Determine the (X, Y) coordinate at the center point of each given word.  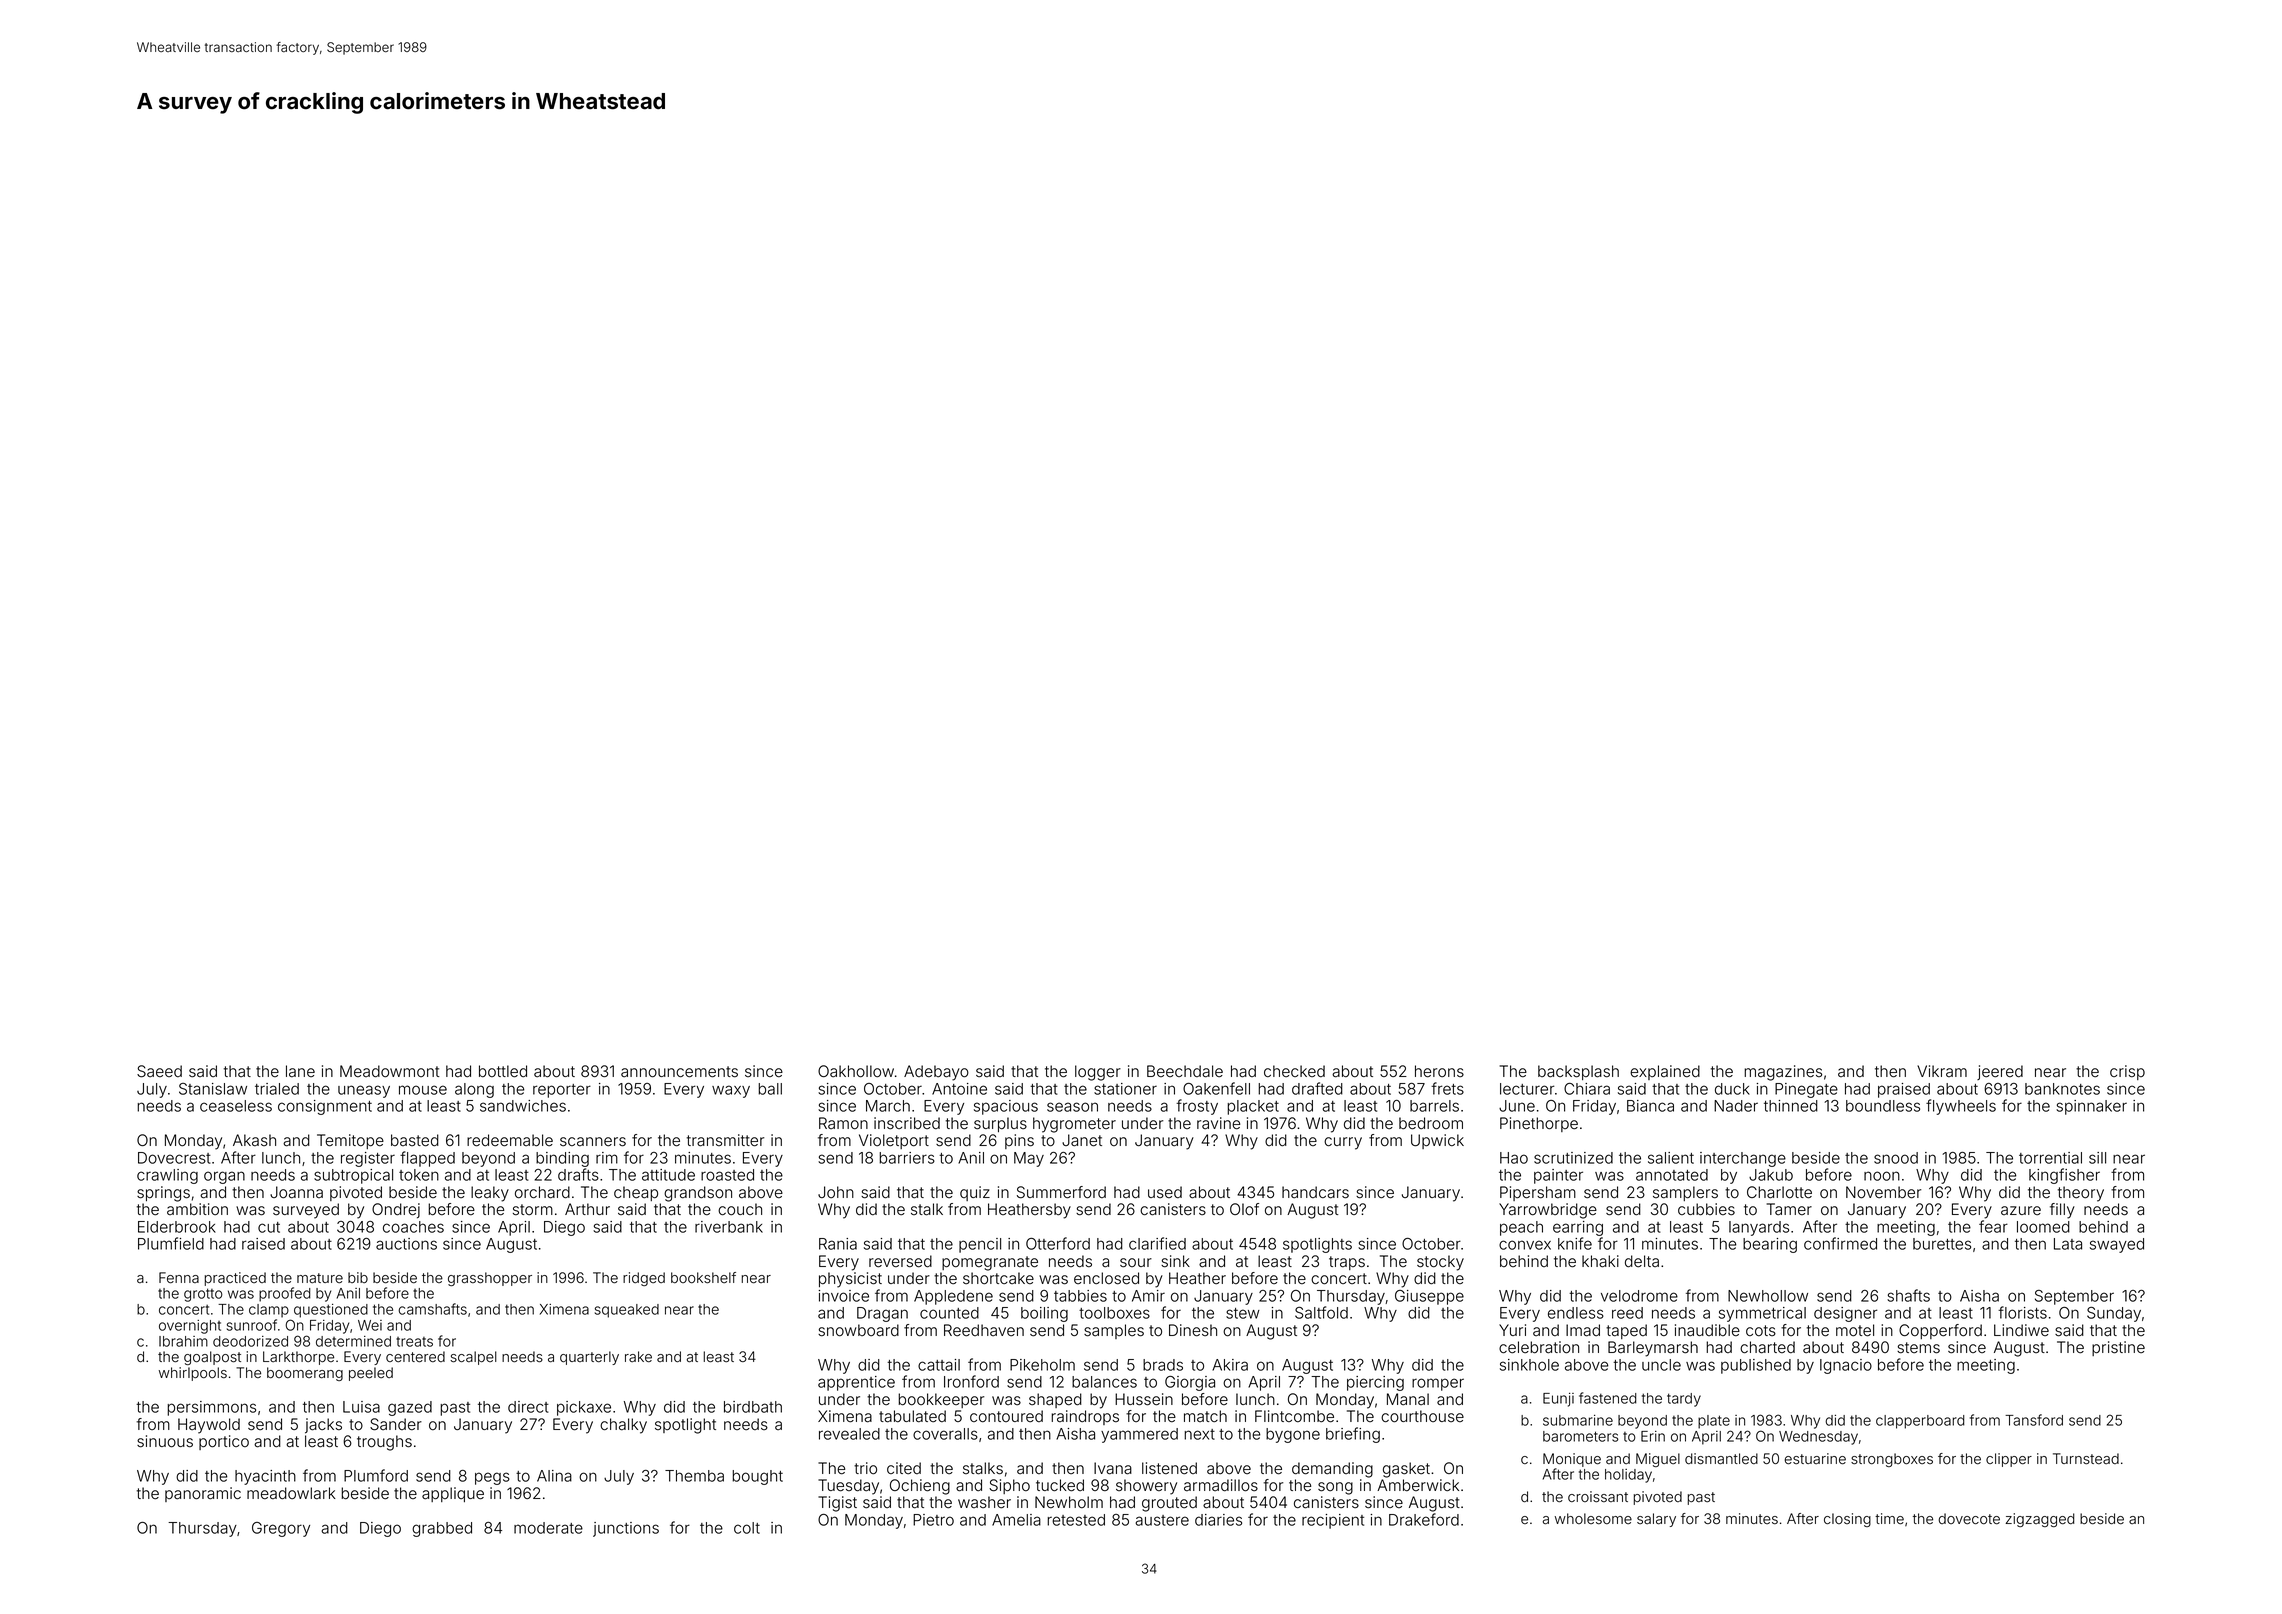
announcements (679, 1072)
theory (2081, 1194)
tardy (1684, 1400)
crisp (2127, 1072)
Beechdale (1185, 1071)
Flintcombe (1294, 1416)
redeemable (510, 1140)
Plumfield (171, 1243)
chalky (623, 1426)
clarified (1157, 1243)
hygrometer (1074, 1125)
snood (1896, 1158)
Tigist (837, 1504)
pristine (2118, 1348)
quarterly (589, 1358)
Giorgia (1190, 1383)
